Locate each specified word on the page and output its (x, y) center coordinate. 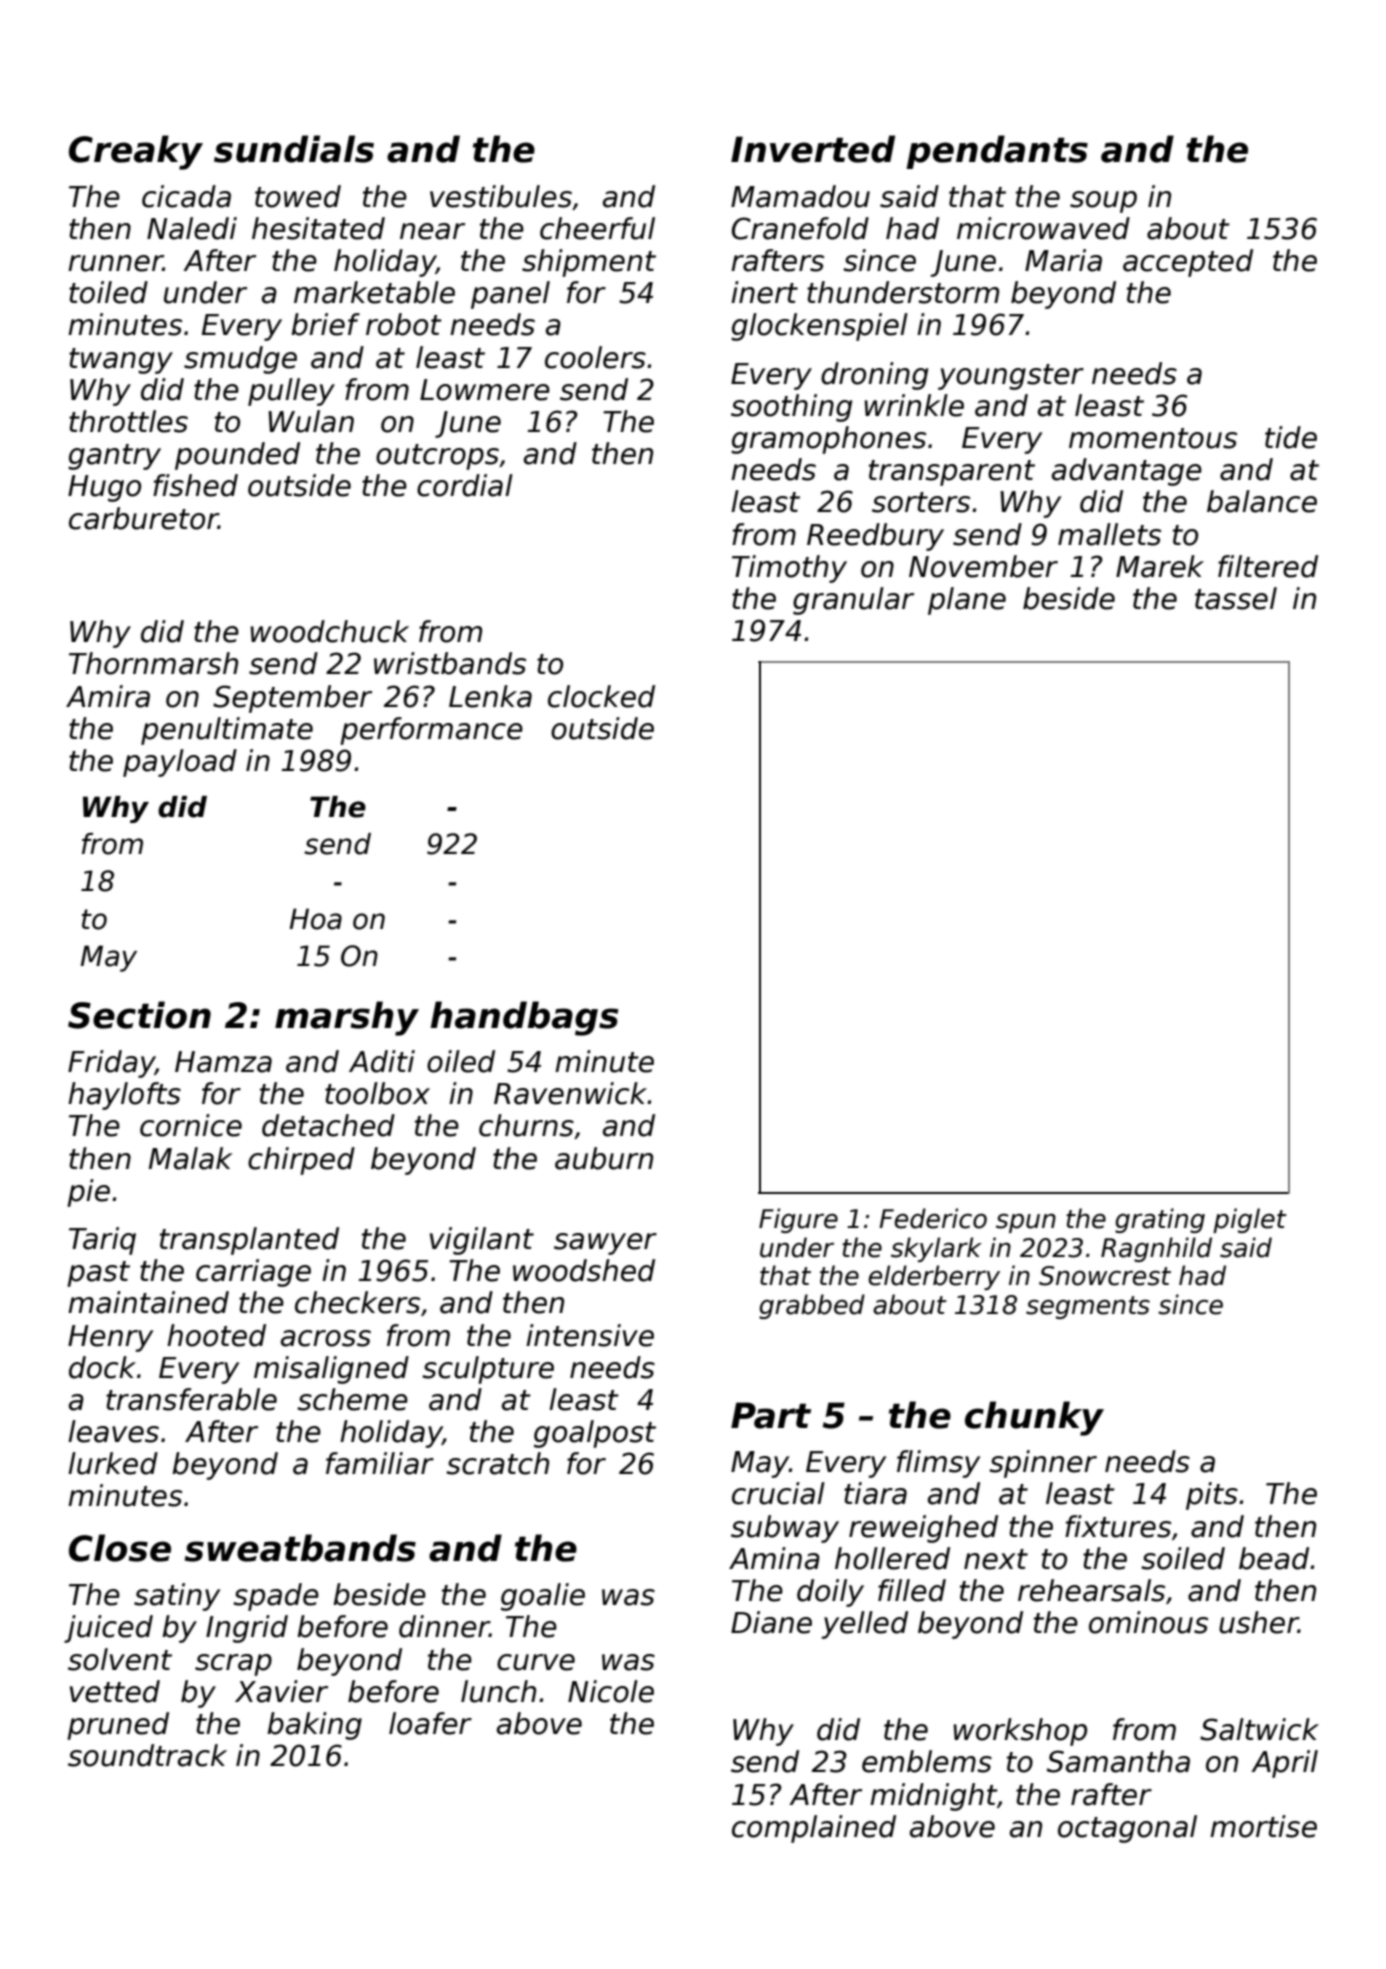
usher (1258, 1622)
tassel (1236, 598)
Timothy (789, 569)
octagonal (1127, 1829)
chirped (301, 1161)
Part (771, 1415)
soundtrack (147, 1755)
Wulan (311, 421)
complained (814, 1829)
